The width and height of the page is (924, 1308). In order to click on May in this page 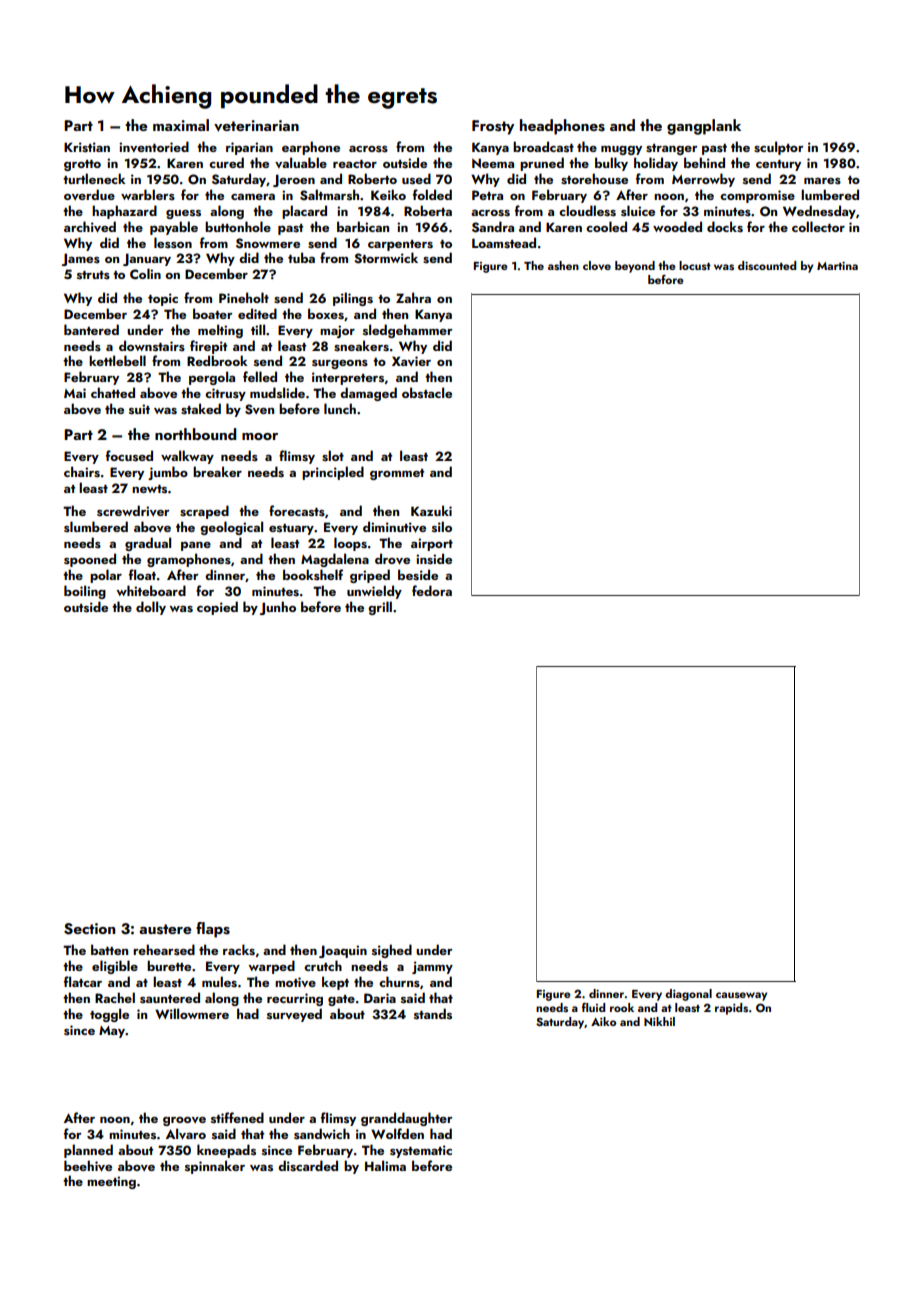, I will do `click(112, 1032)`.
